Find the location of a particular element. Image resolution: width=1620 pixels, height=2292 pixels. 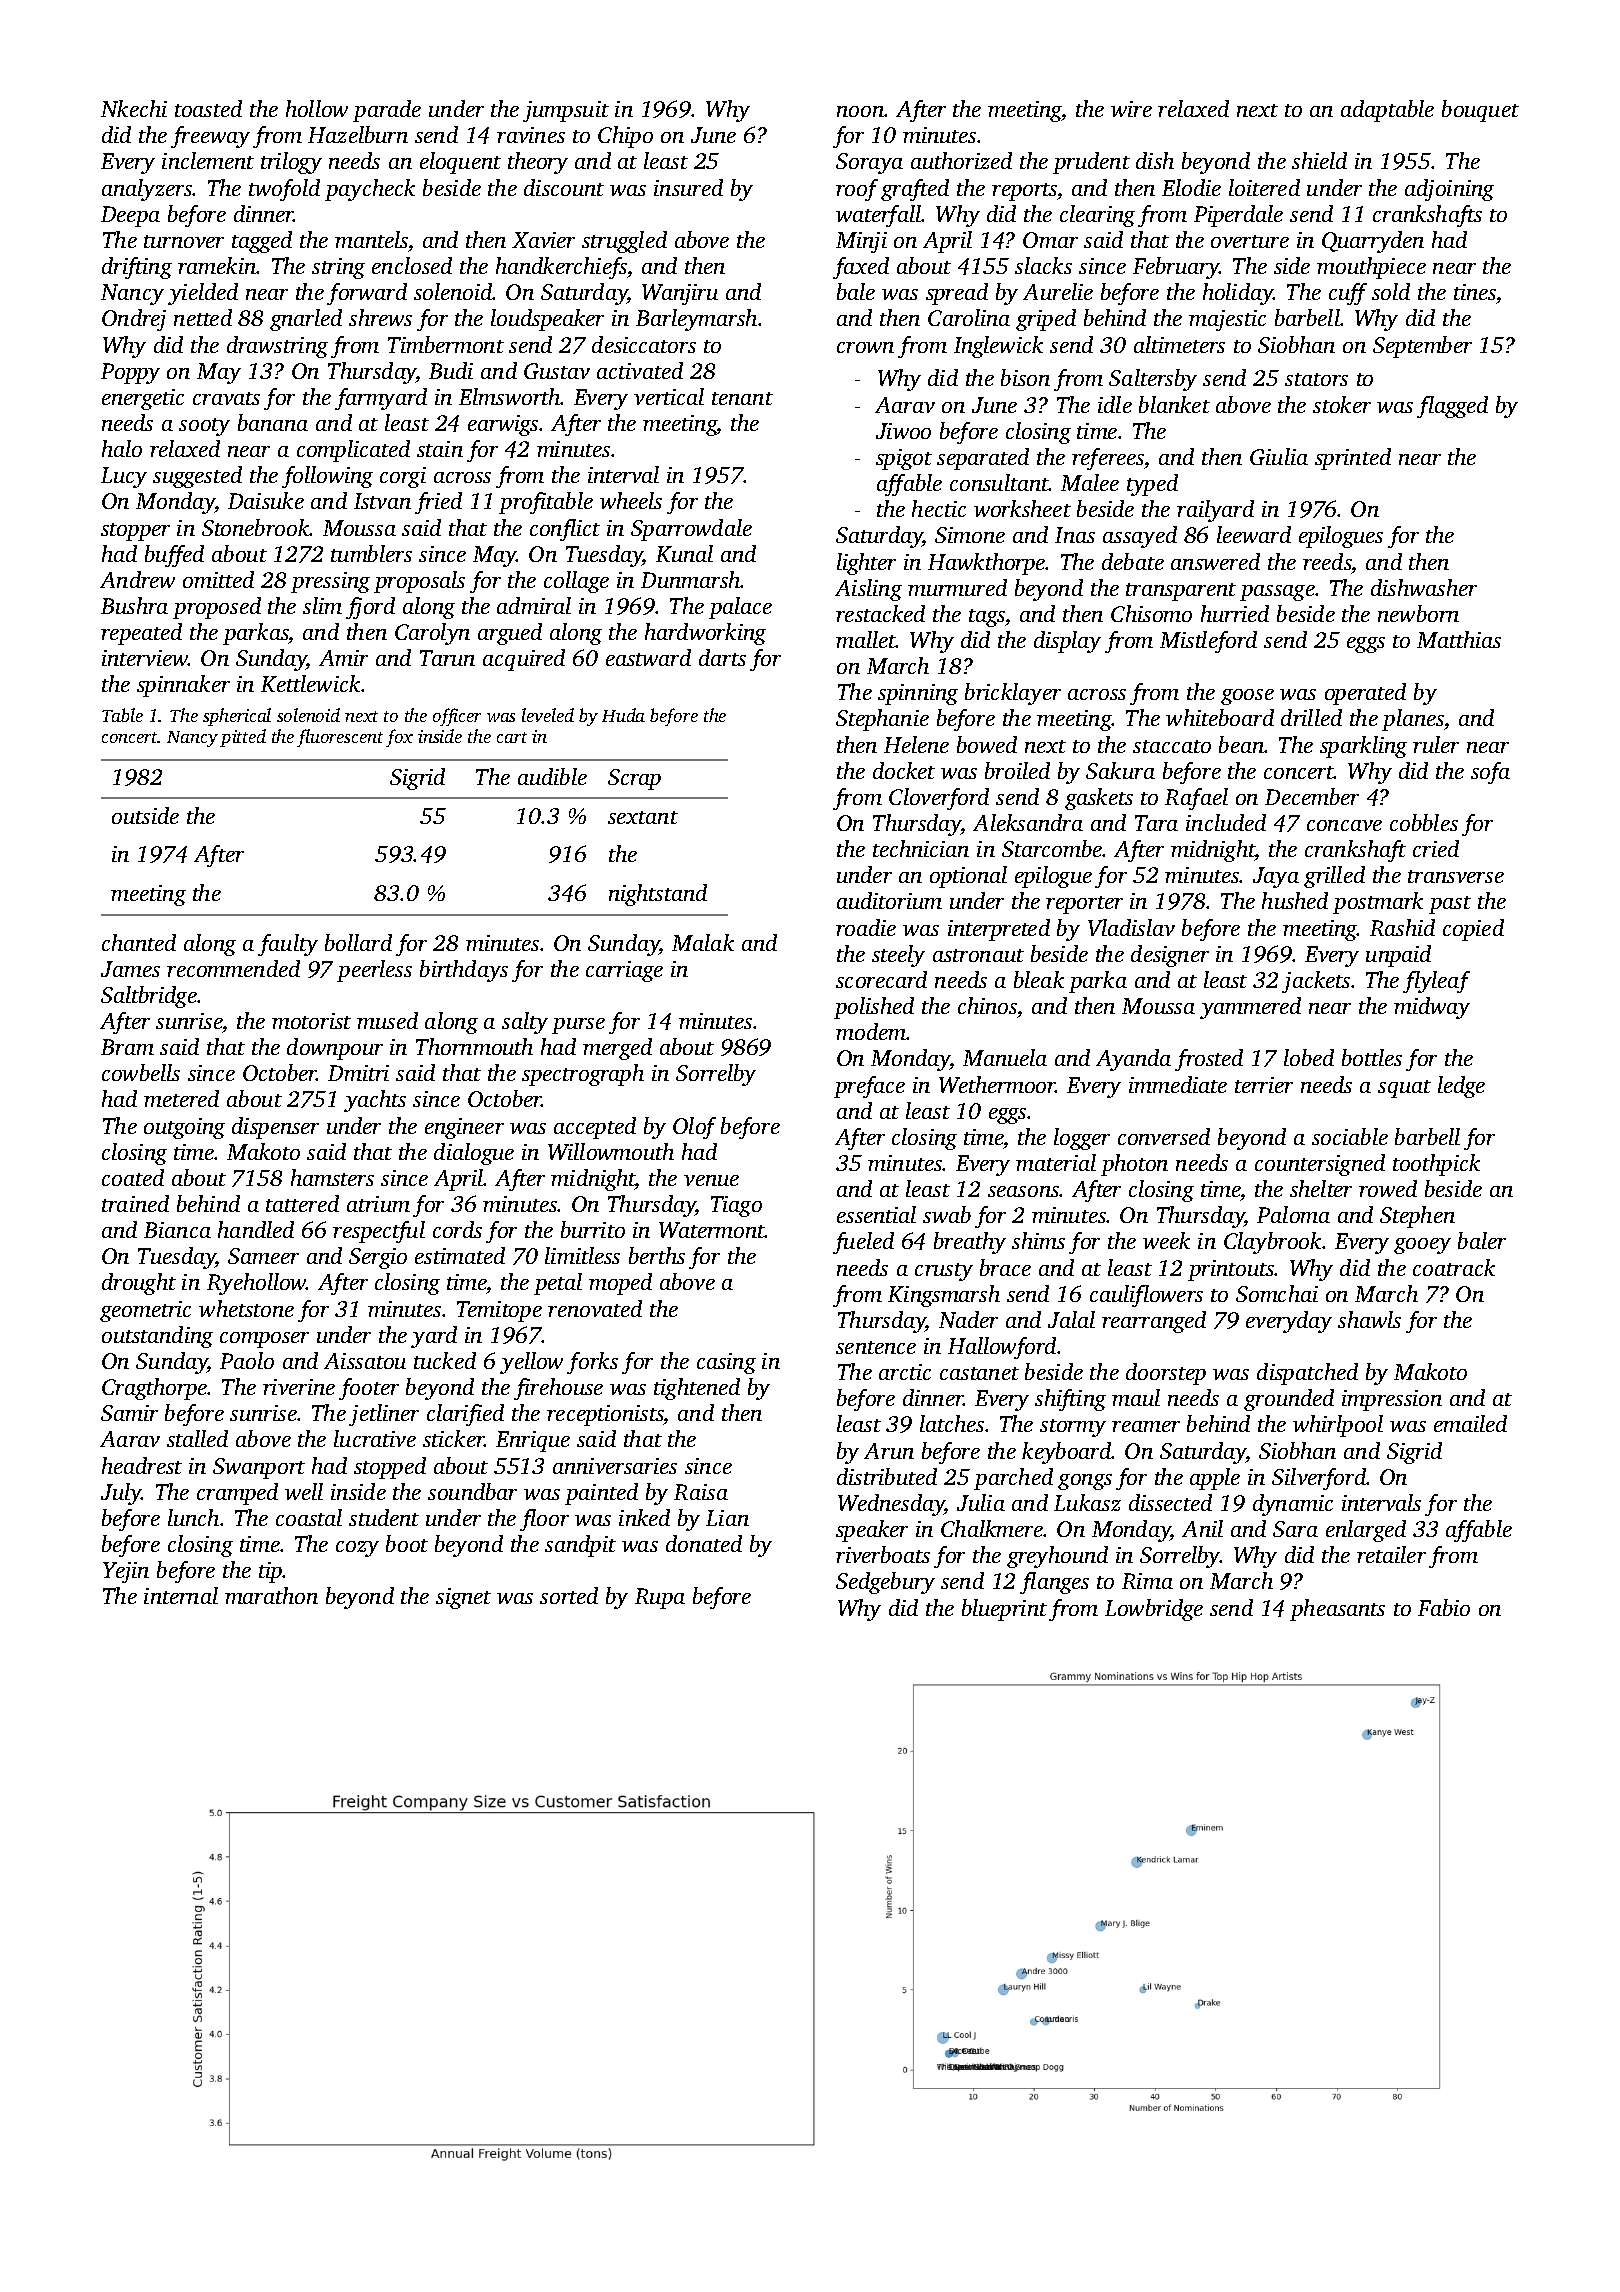

blueprint is located at coordinates (1004, 1610).
